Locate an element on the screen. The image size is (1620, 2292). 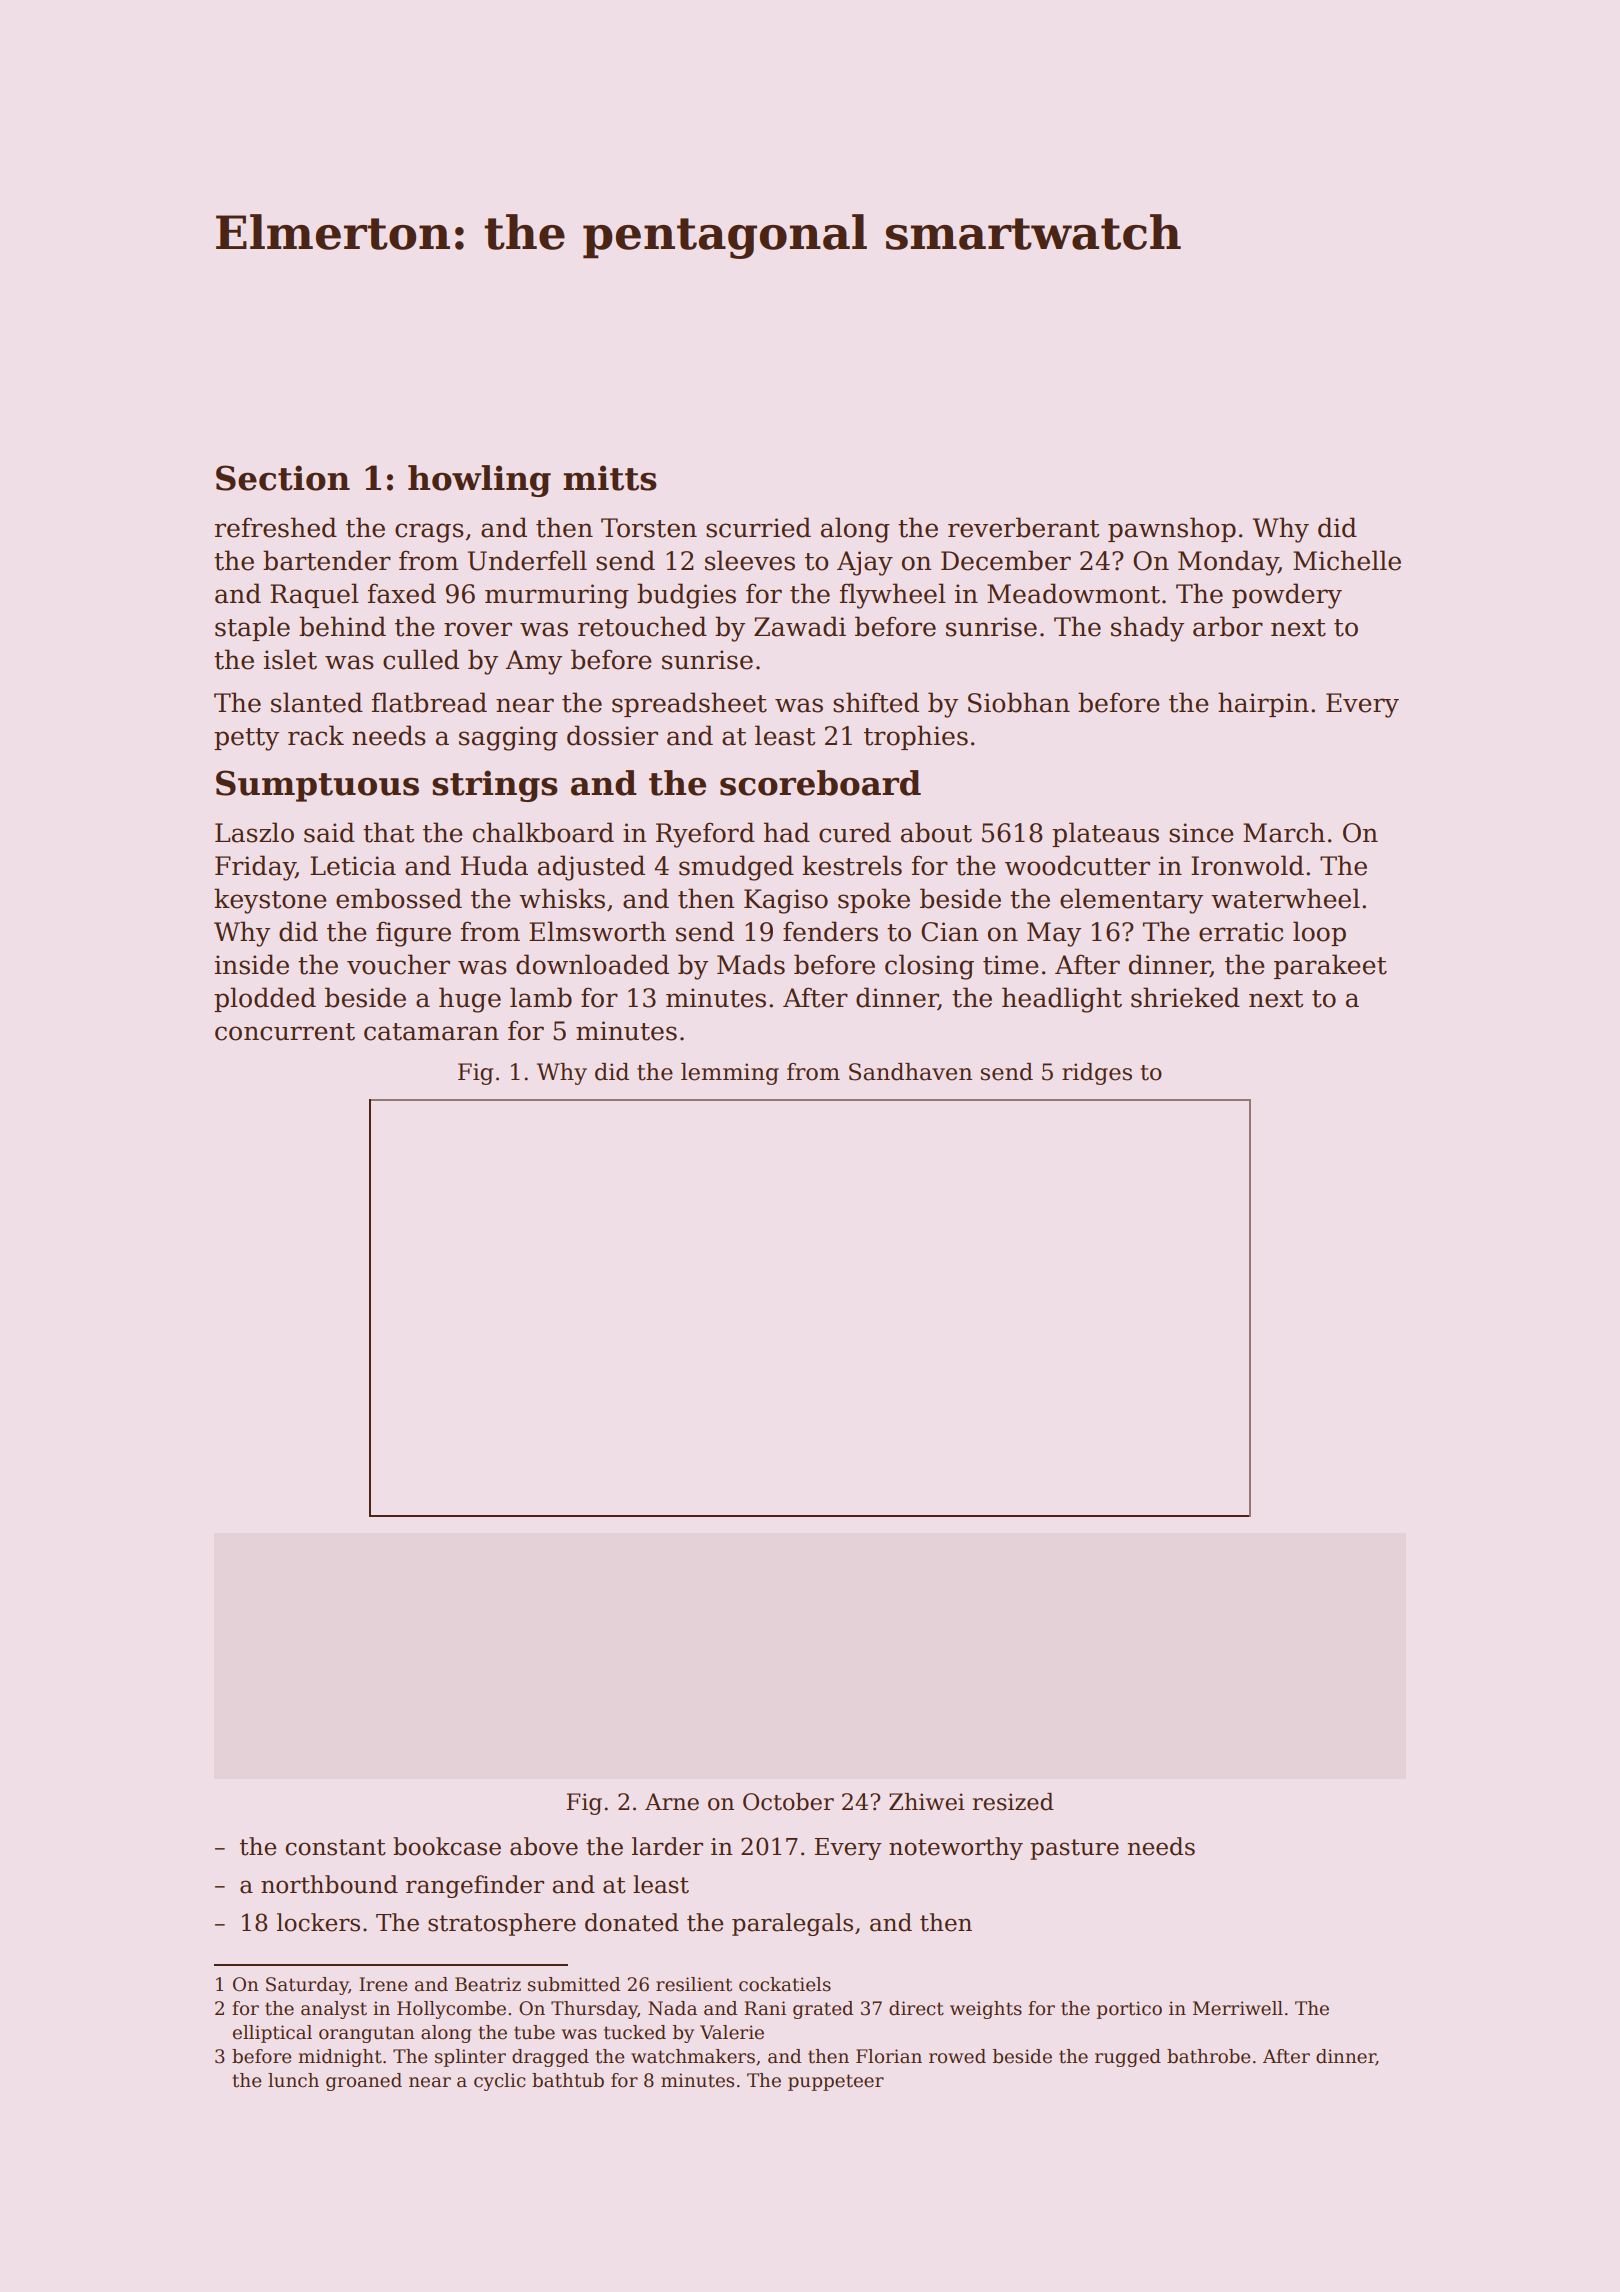
flatbread is located at coordinates (429, 702).
